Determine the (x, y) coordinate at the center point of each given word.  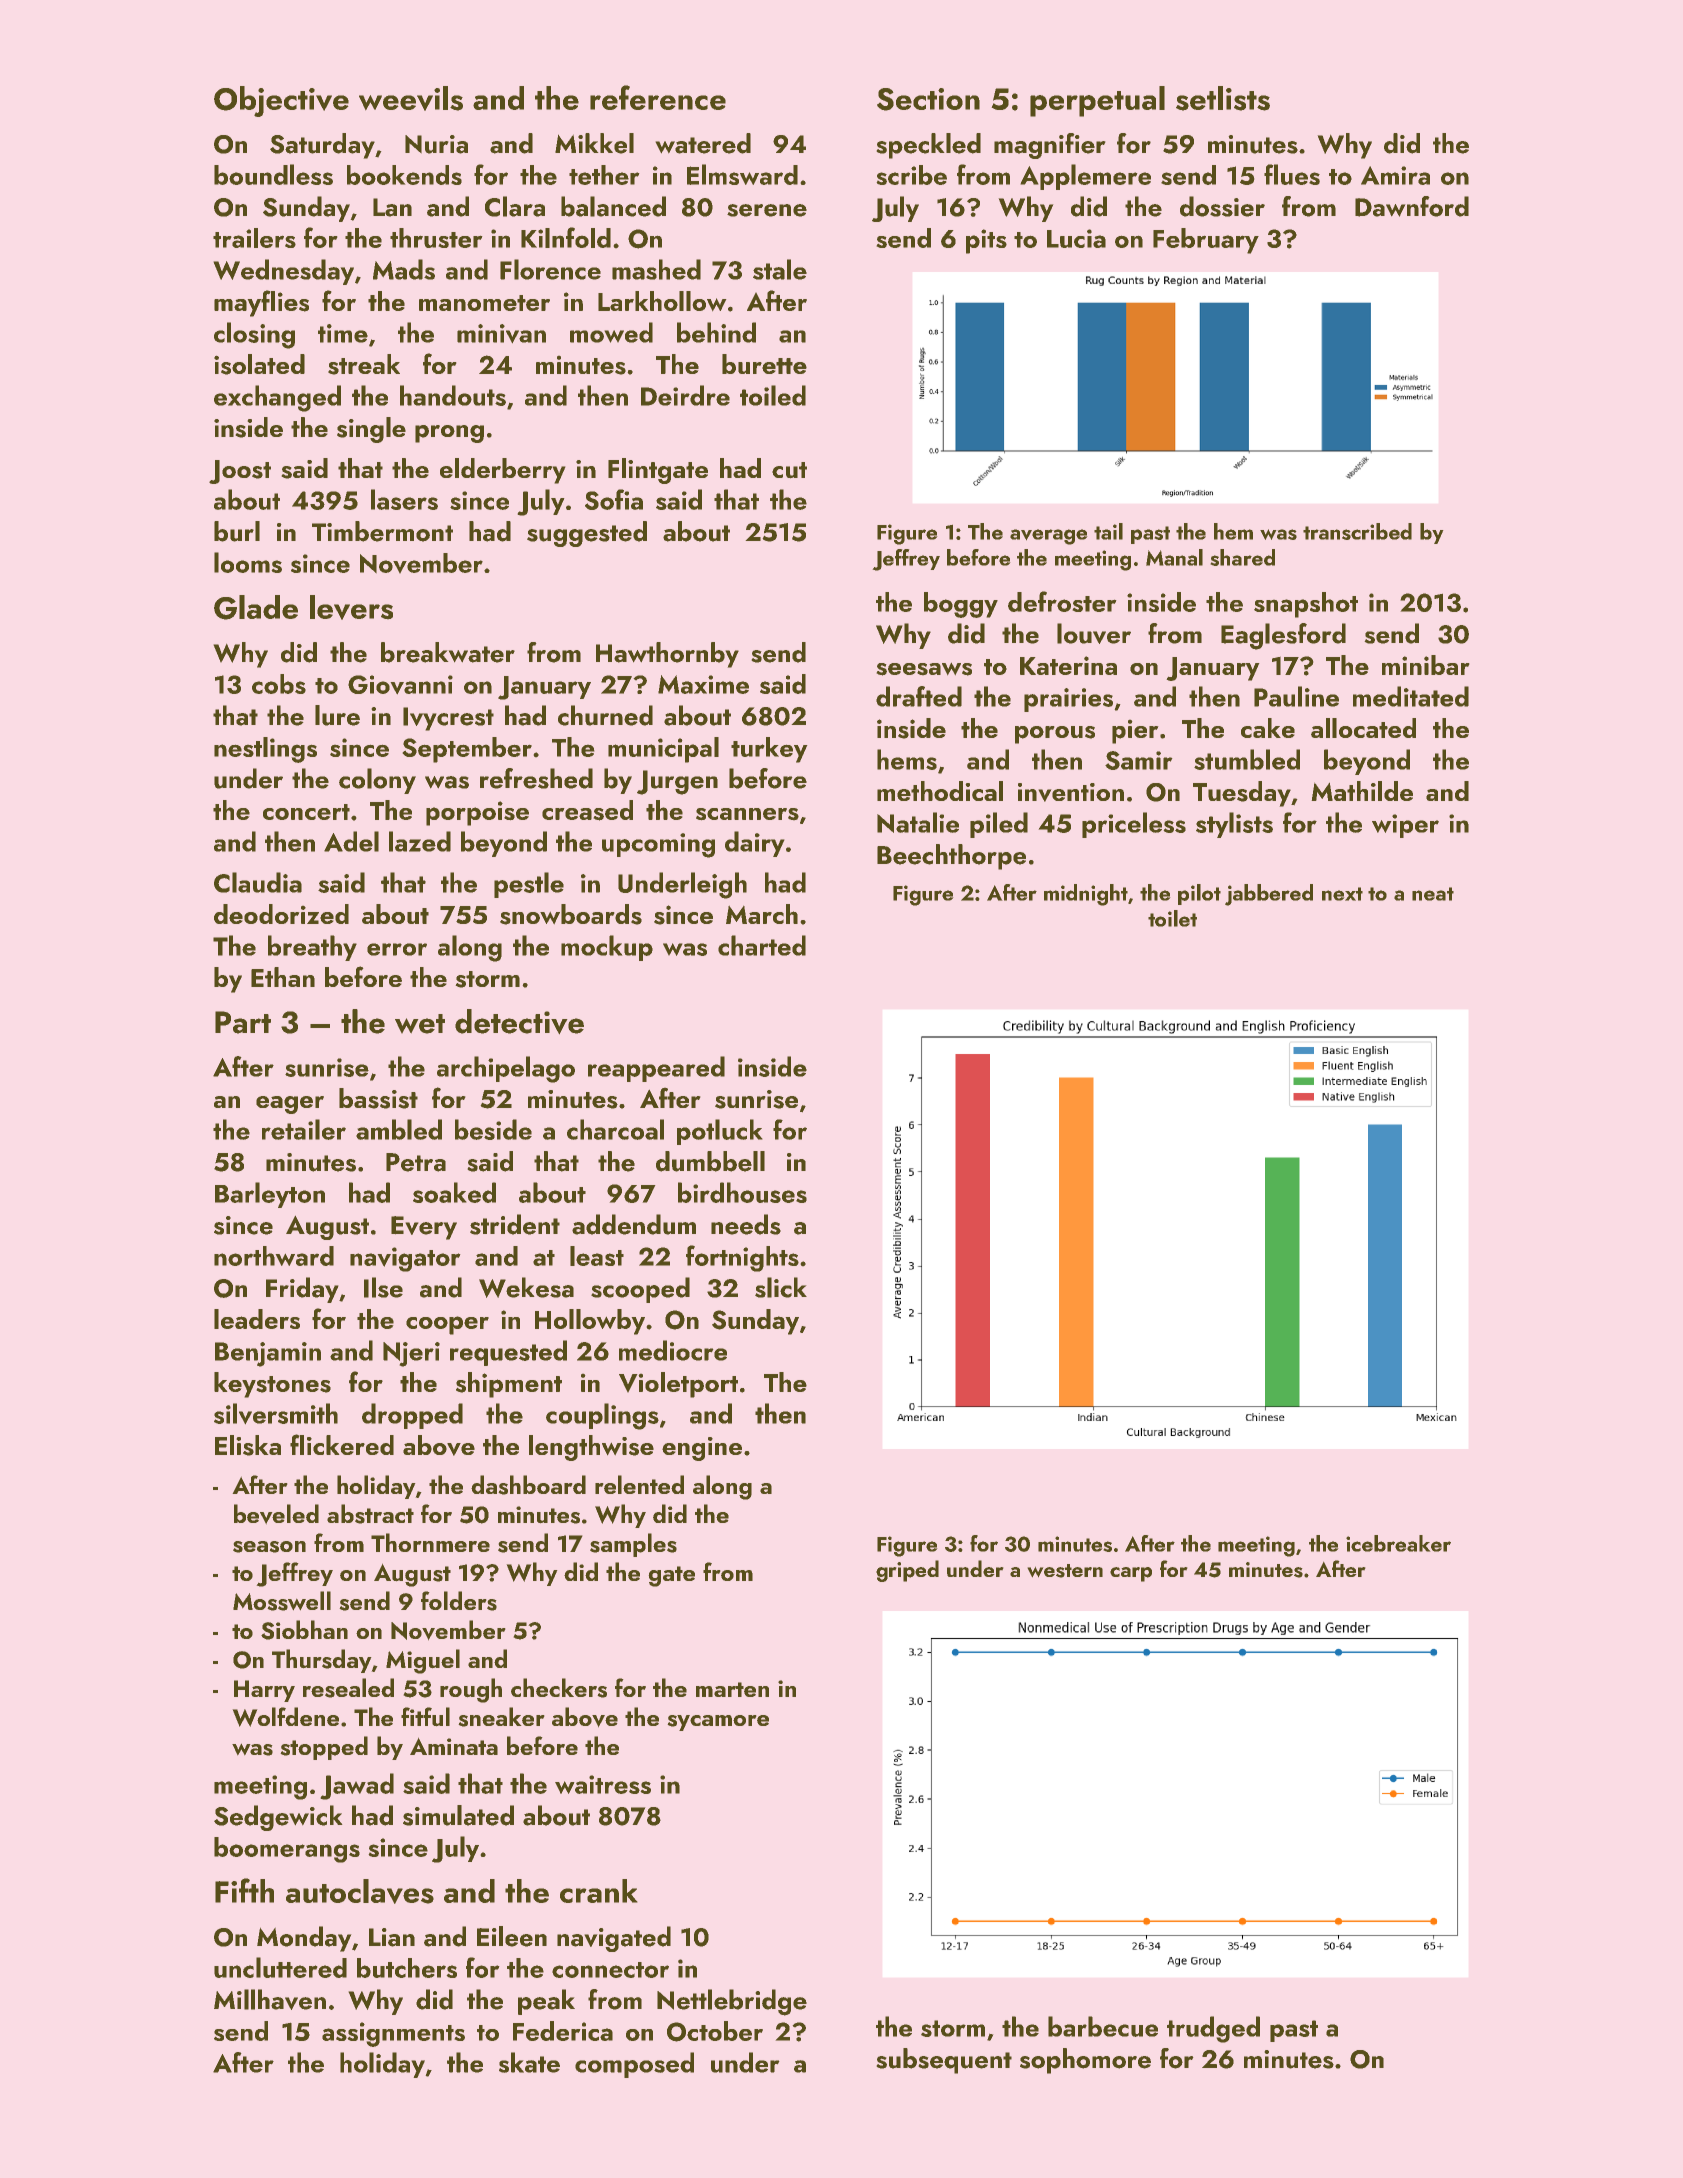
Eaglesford (1283, 636)
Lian (392, 1937)
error (397, 949)
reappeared (656, 1069)
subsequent (944, 2061)
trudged (1213, 2029)
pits (986, 241)
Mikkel (594, 143)
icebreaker (1398, 1543)
